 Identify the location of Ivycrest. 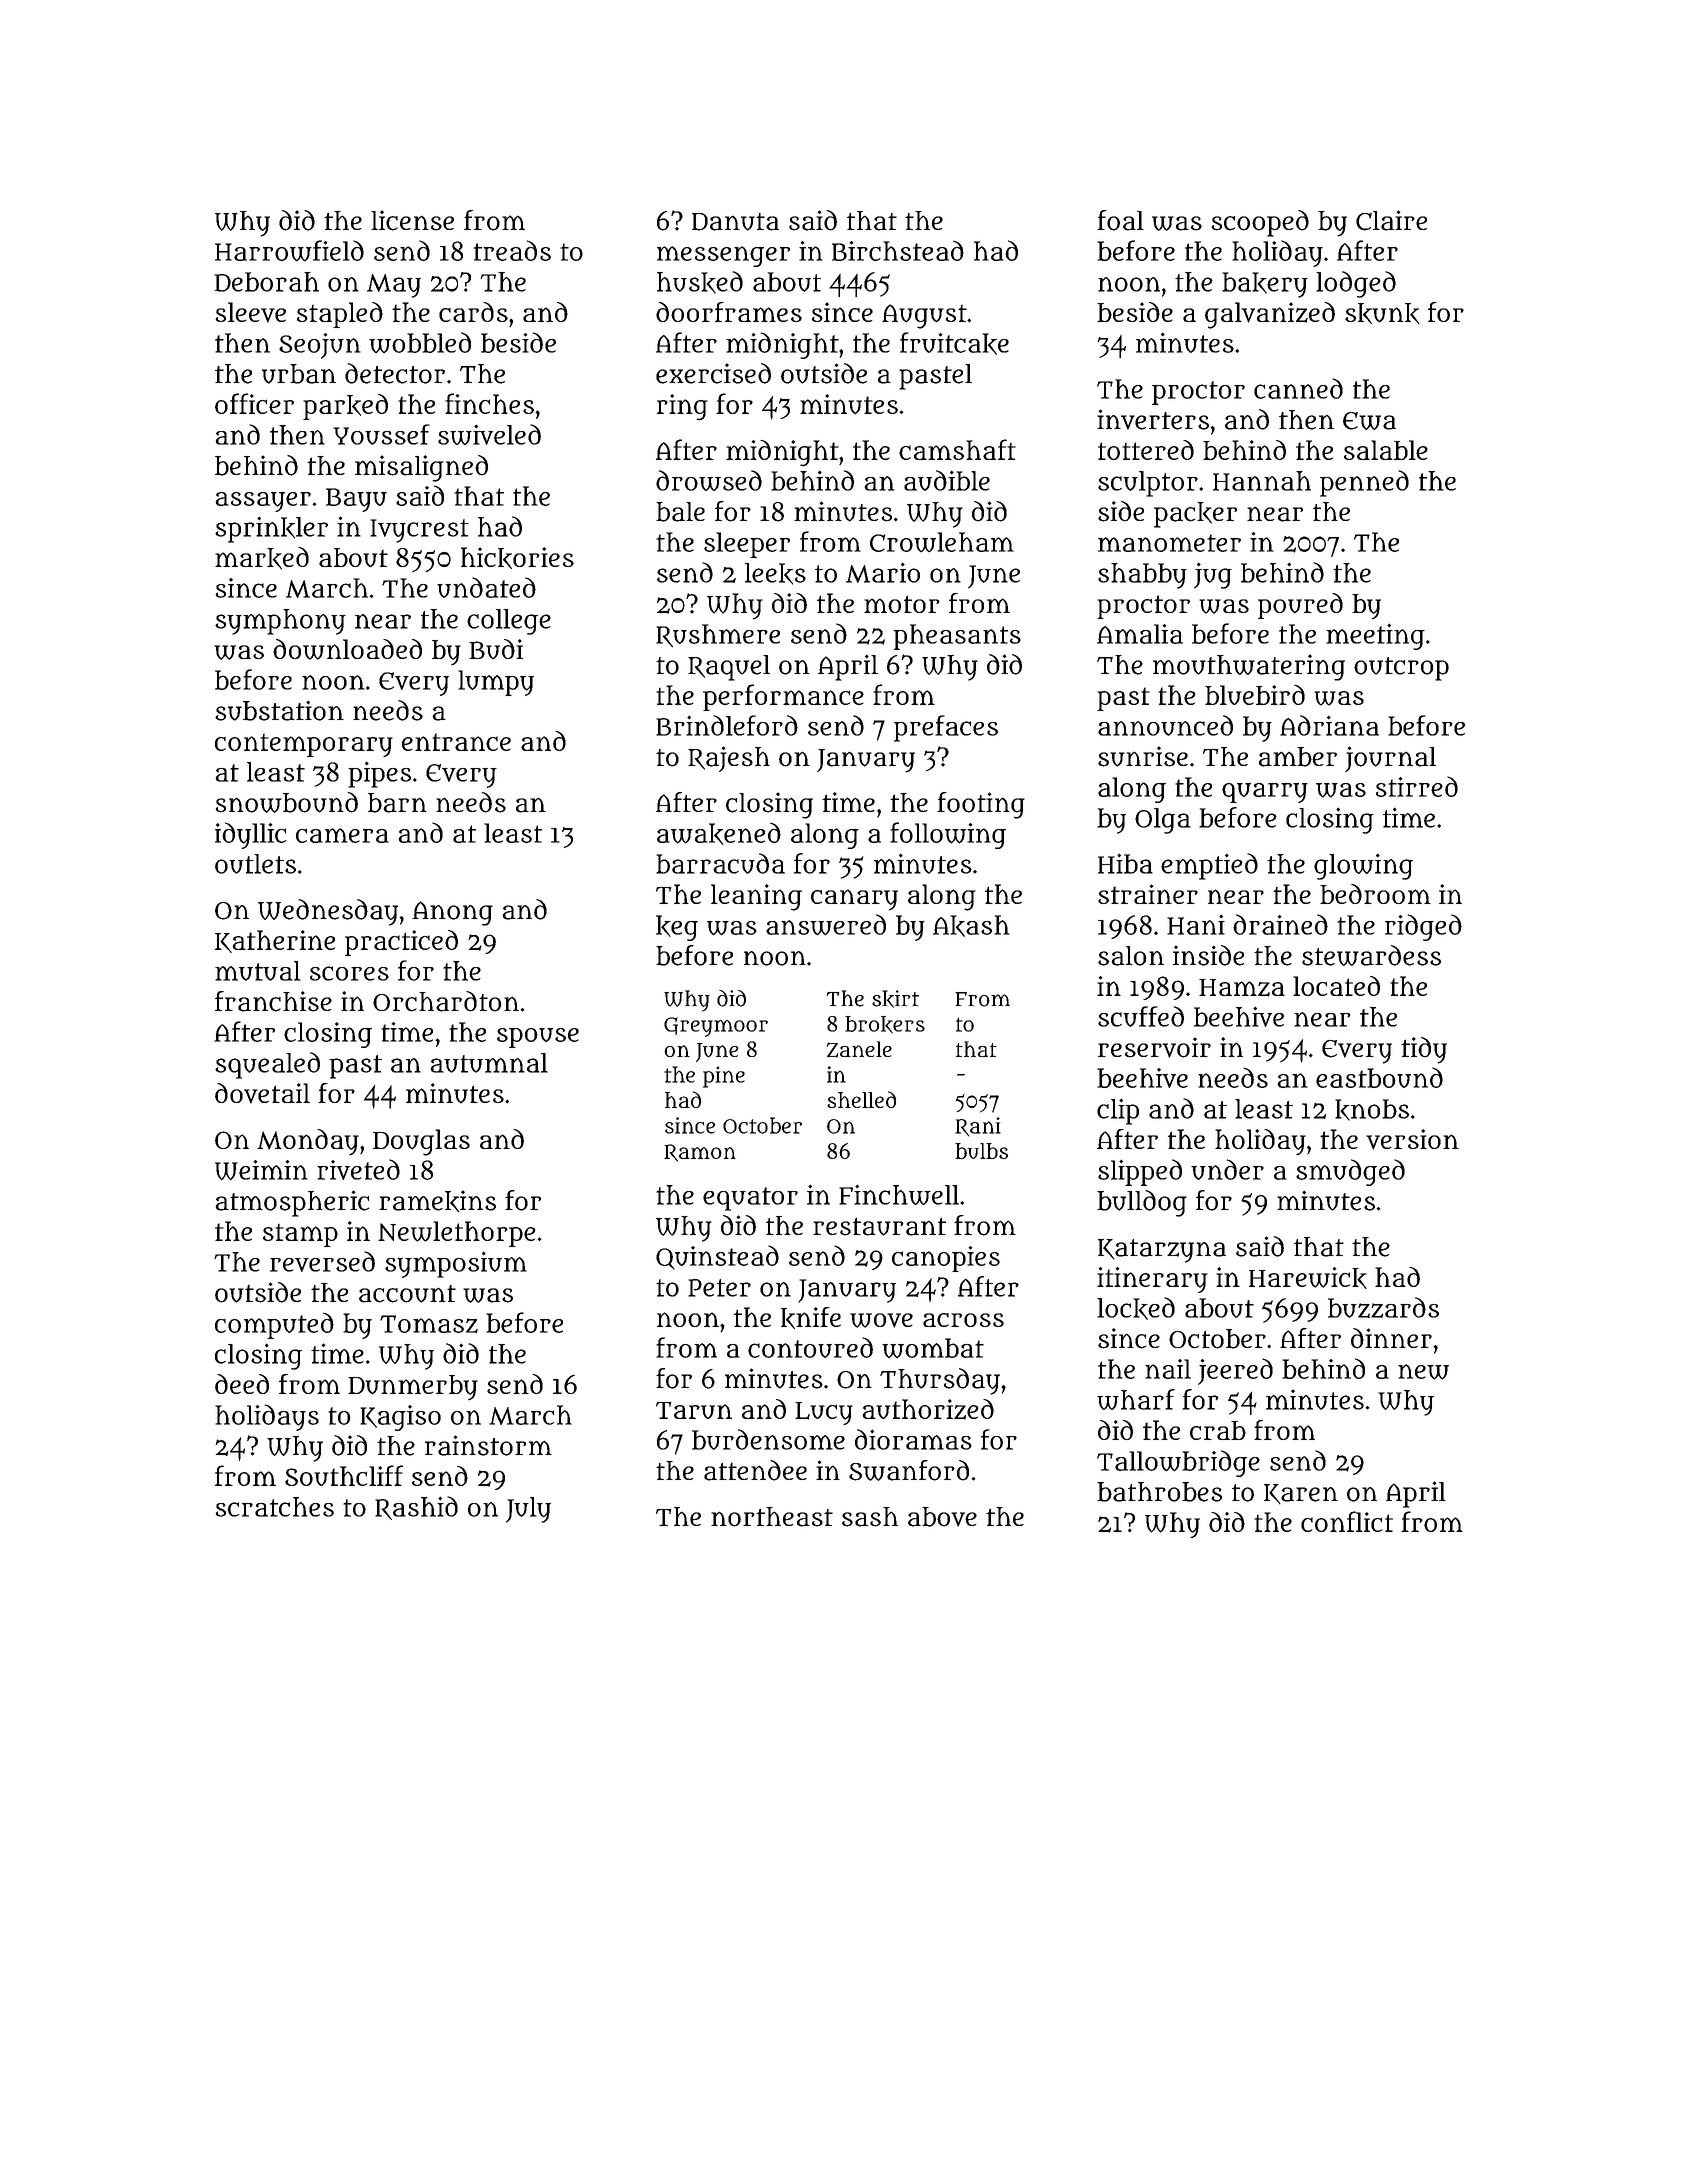
(419, 531).
